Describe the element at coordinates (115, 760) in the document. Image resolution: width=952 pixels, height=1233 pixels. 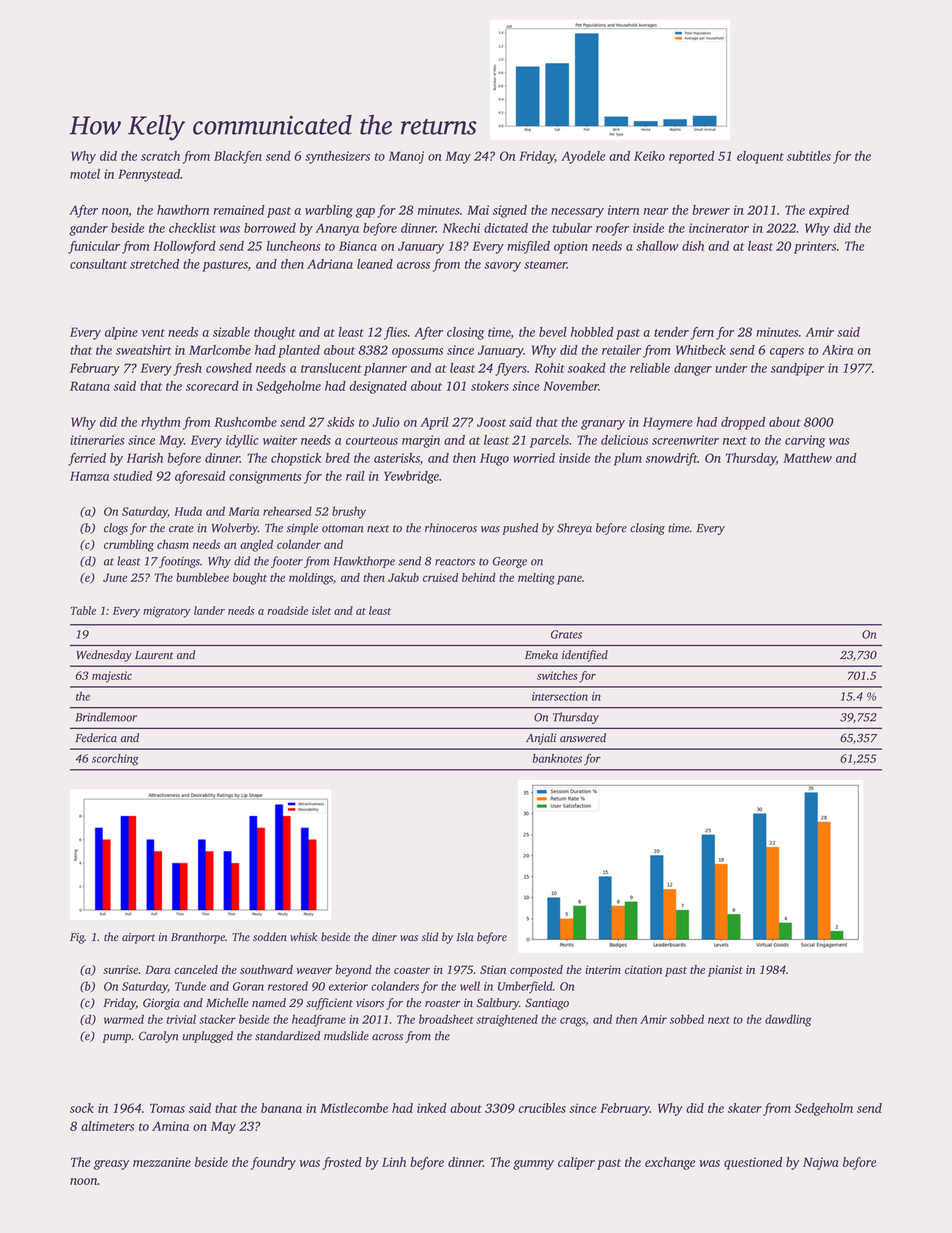
I see `scorching` at that location.
